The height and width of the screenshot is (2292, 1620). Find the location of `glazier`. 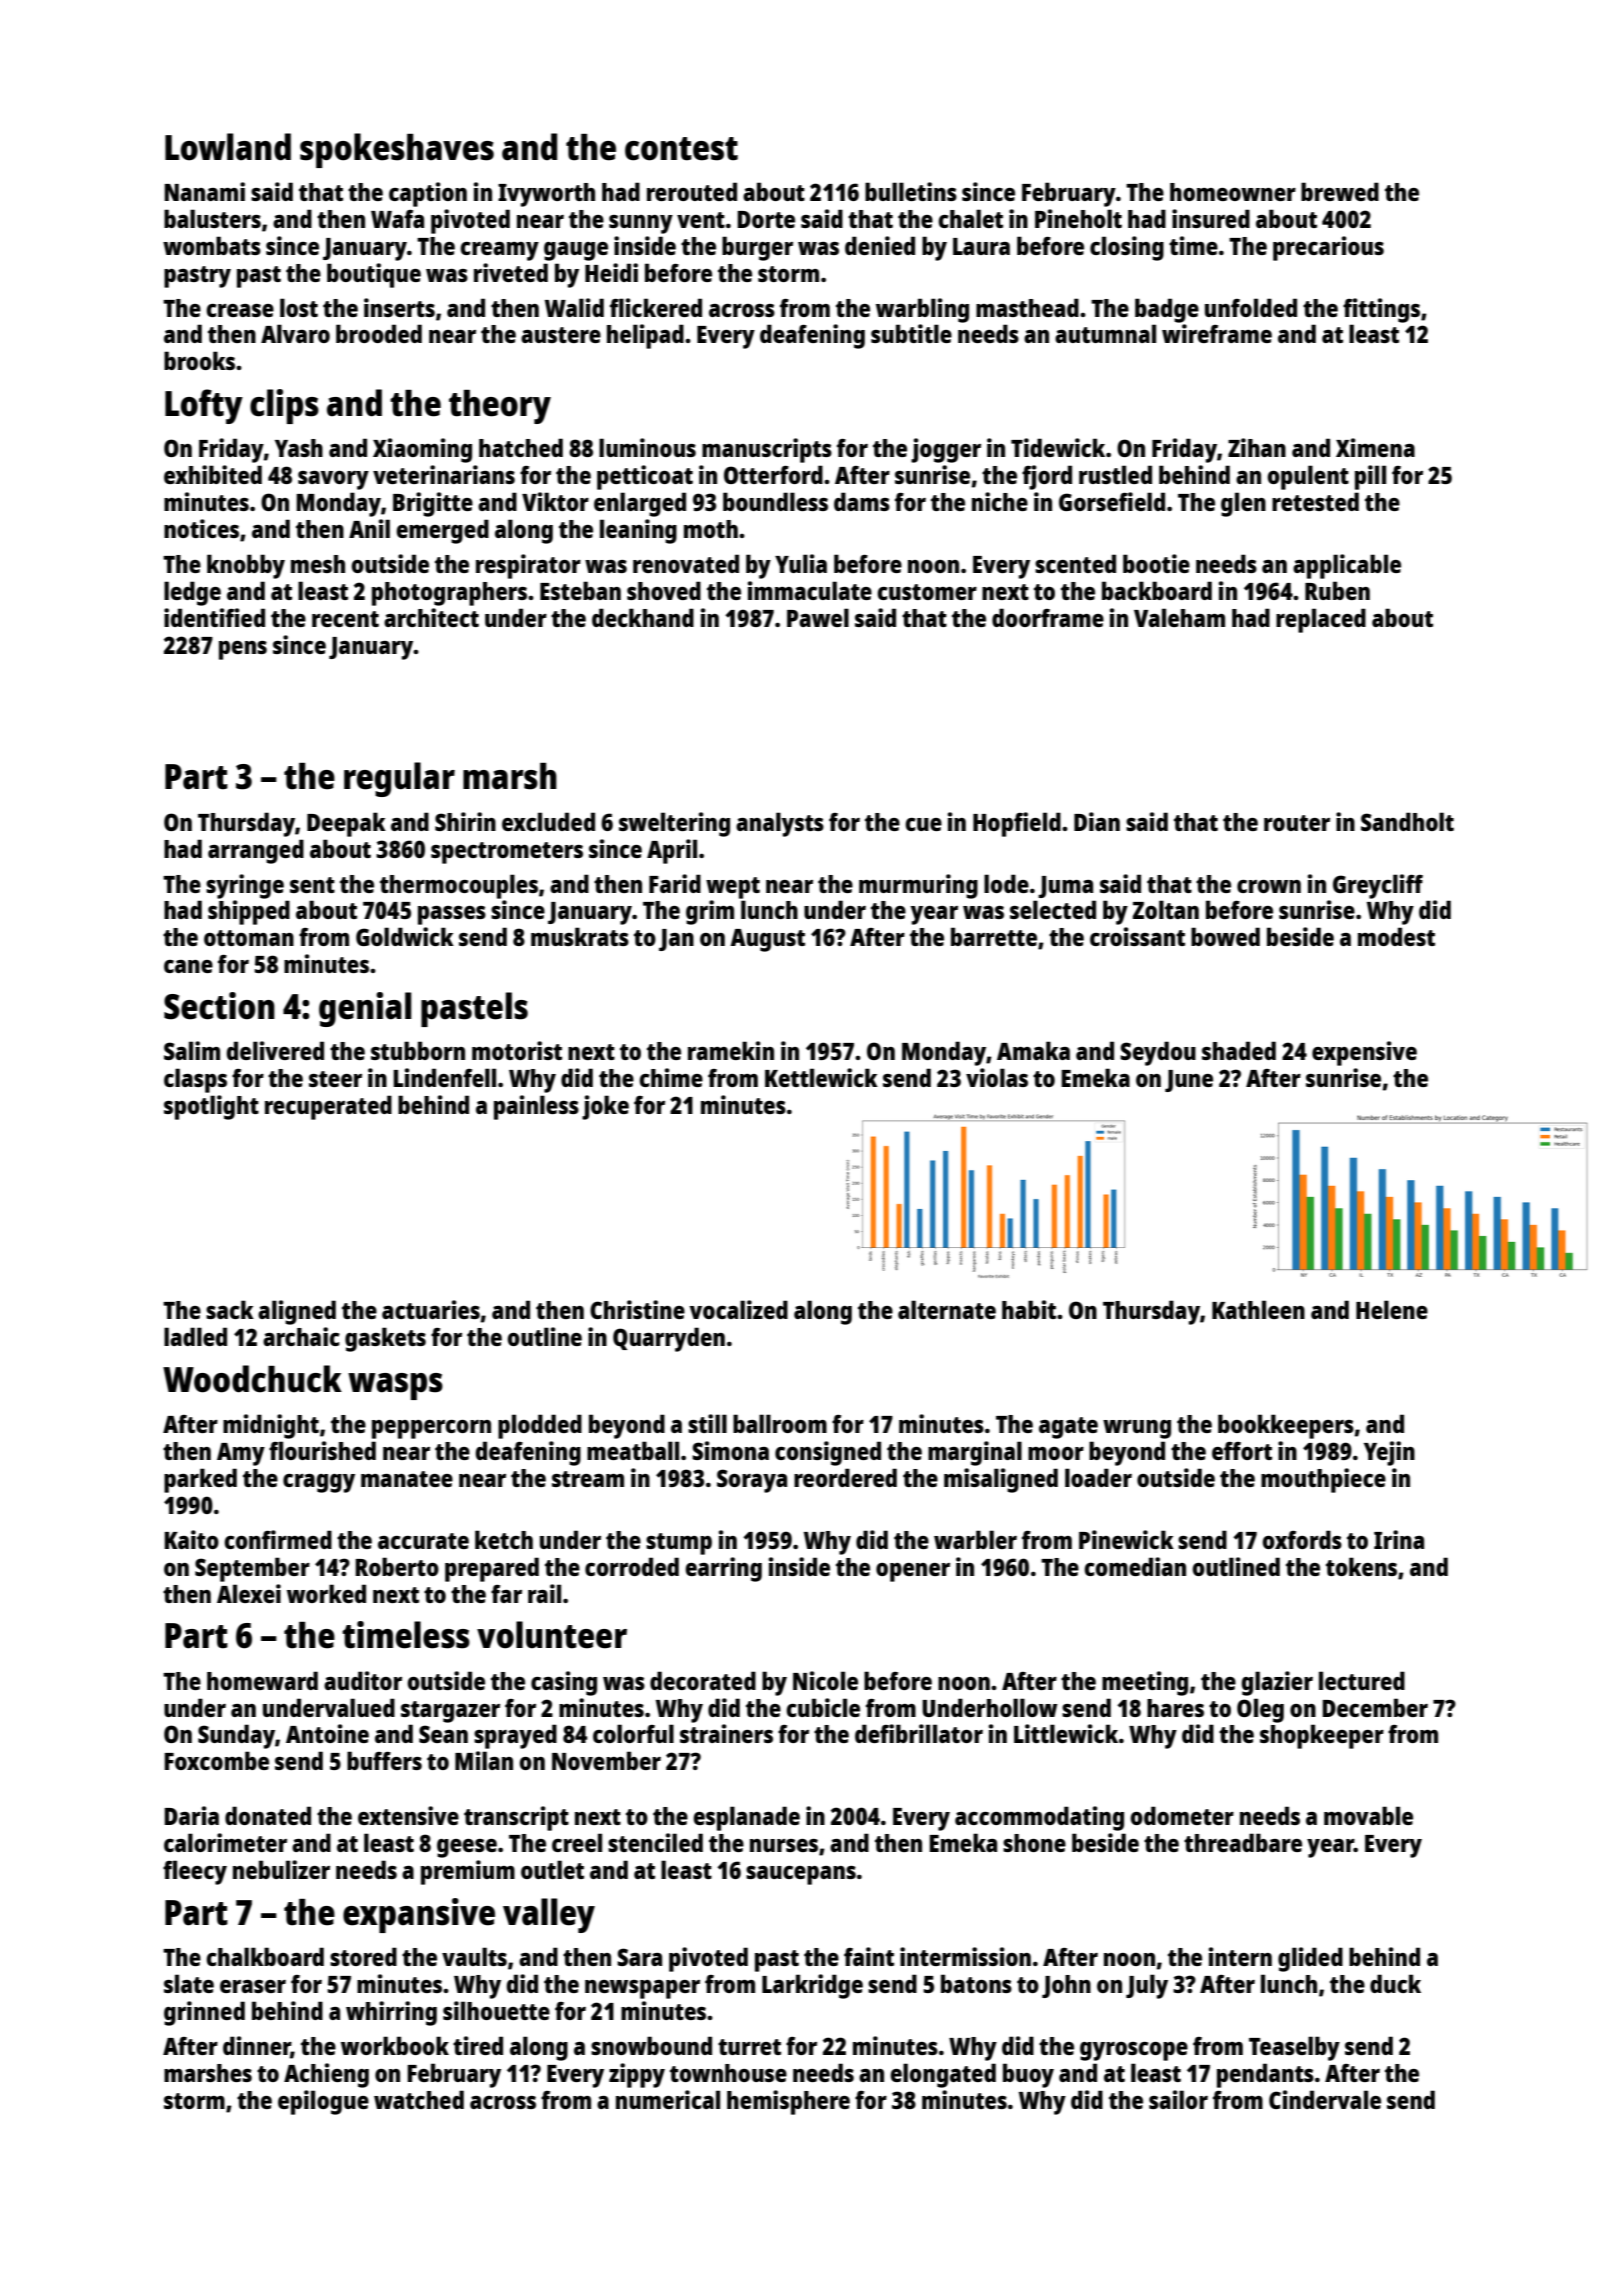

glazier is located at coordinates (1277, 1683).
